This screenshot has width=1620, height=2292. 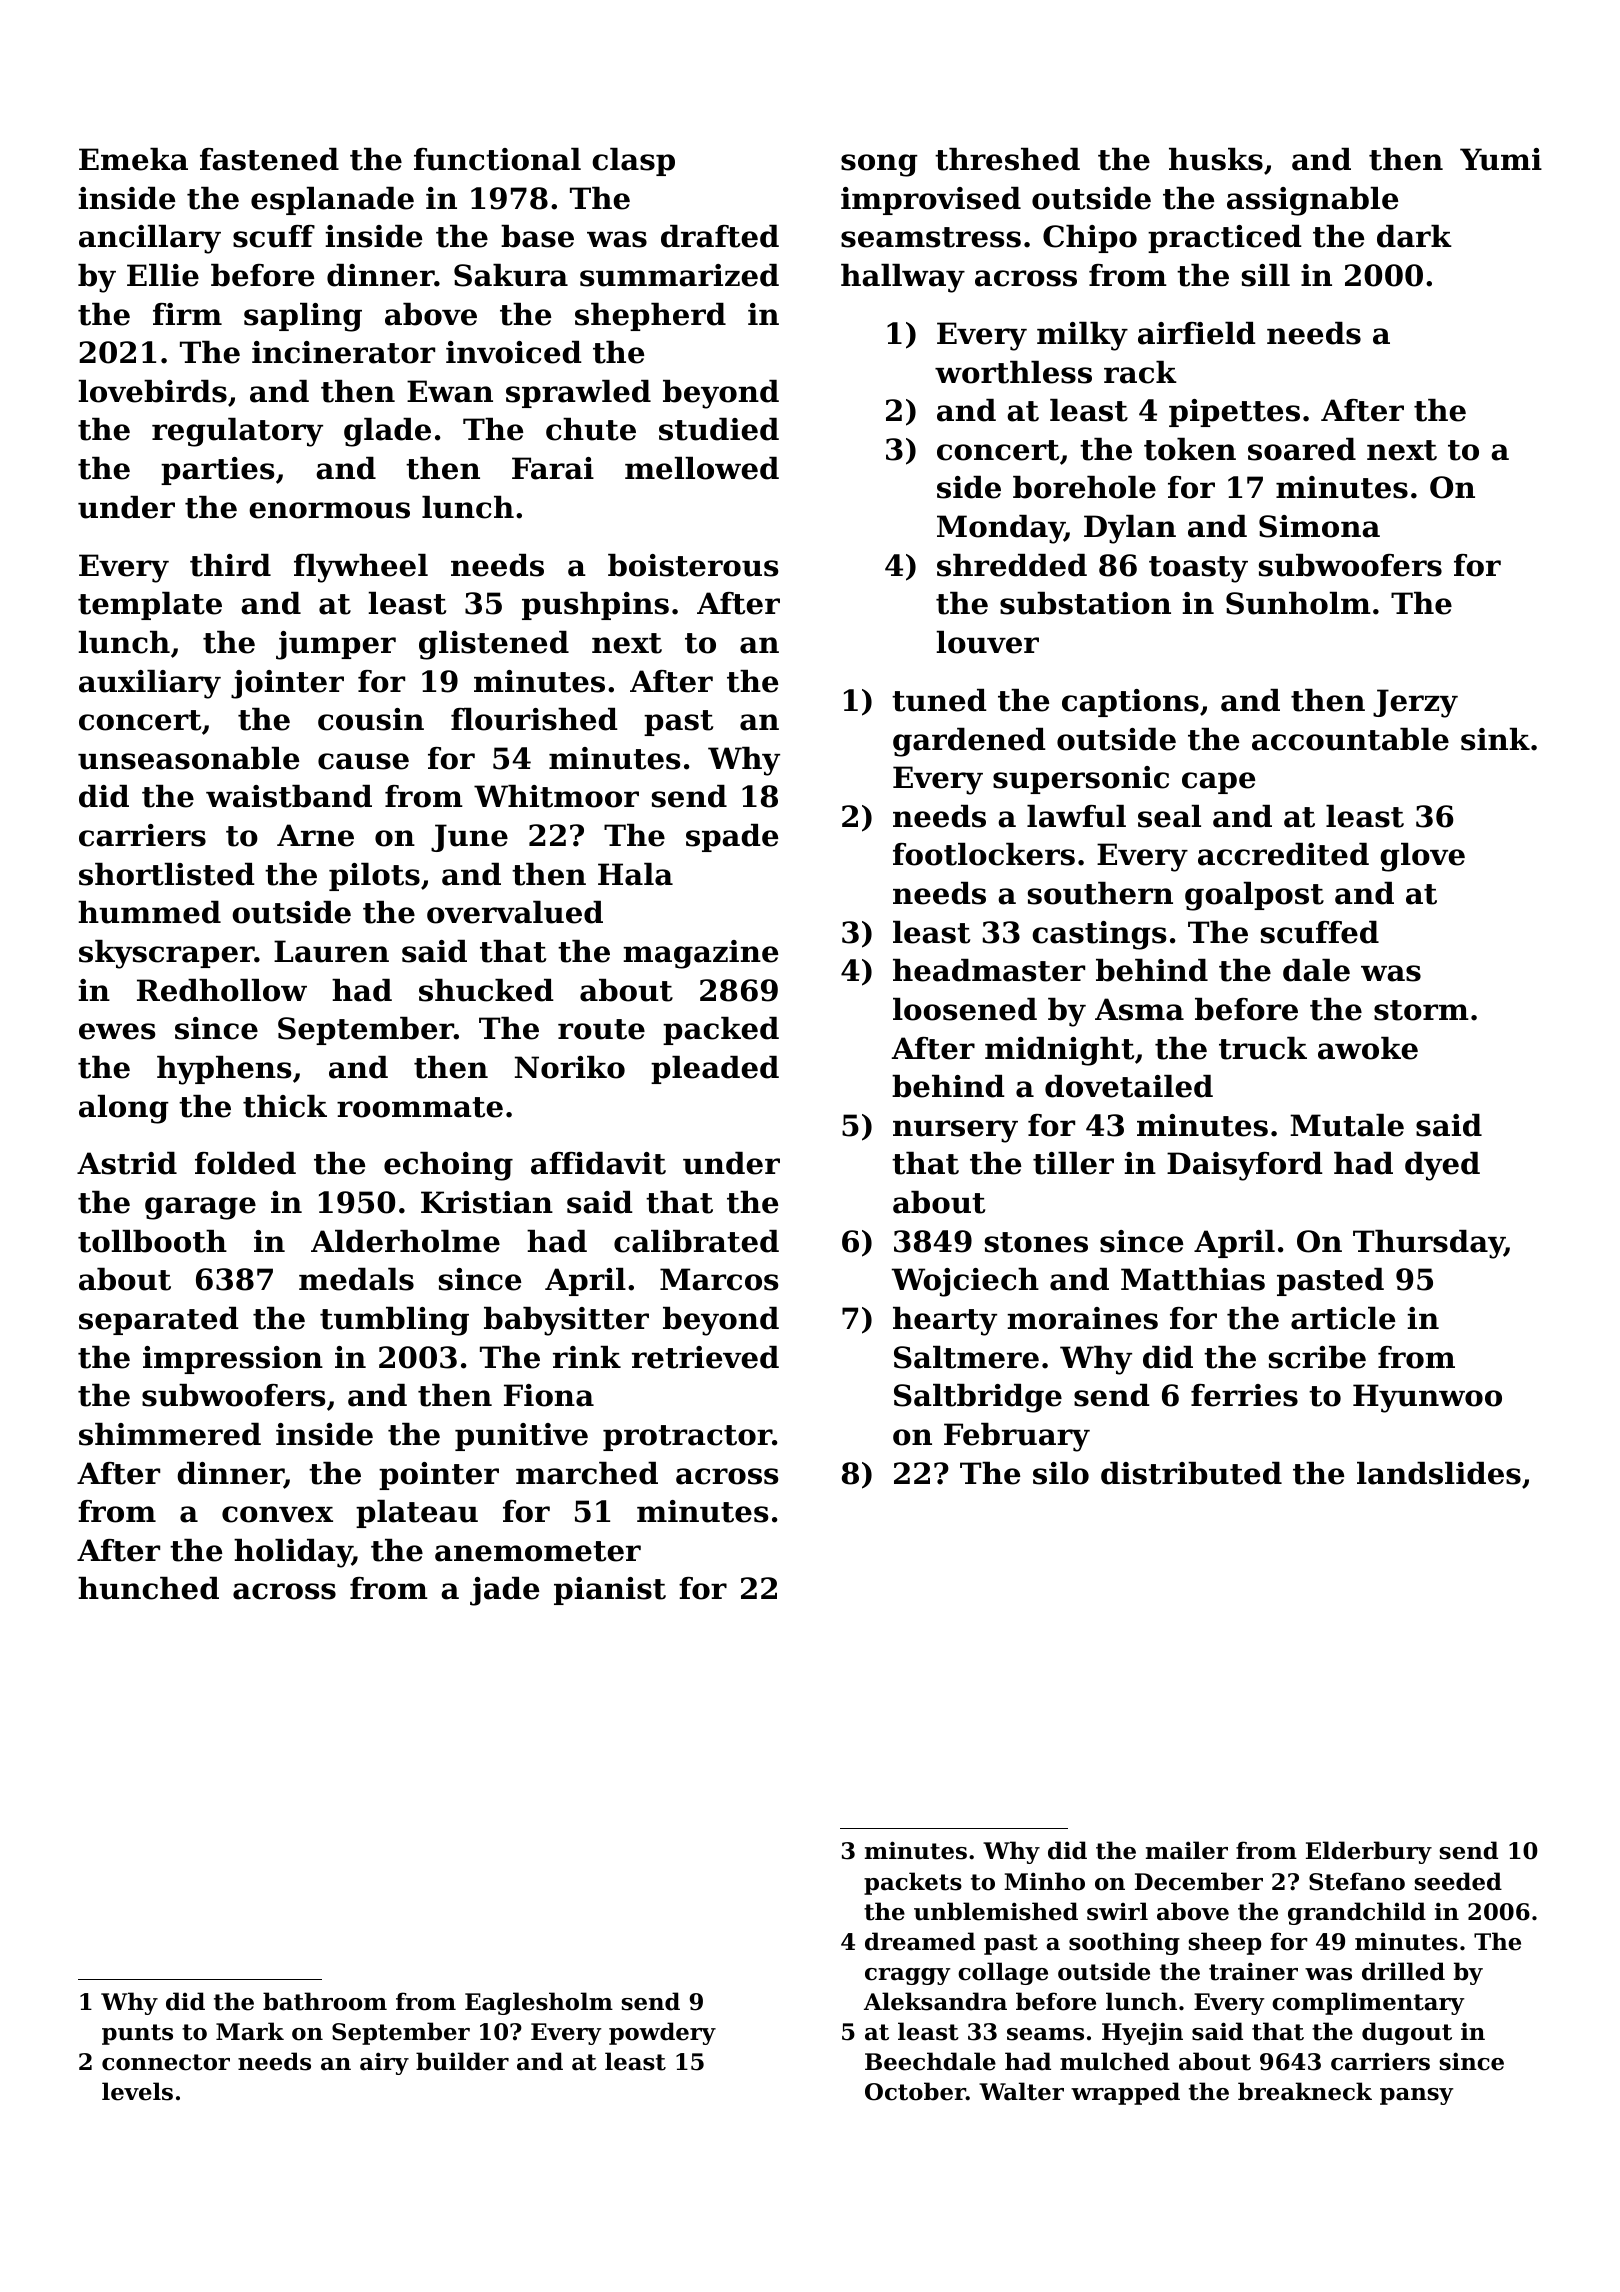 I want to click on lovebirds, so click(x=152, y=391).
